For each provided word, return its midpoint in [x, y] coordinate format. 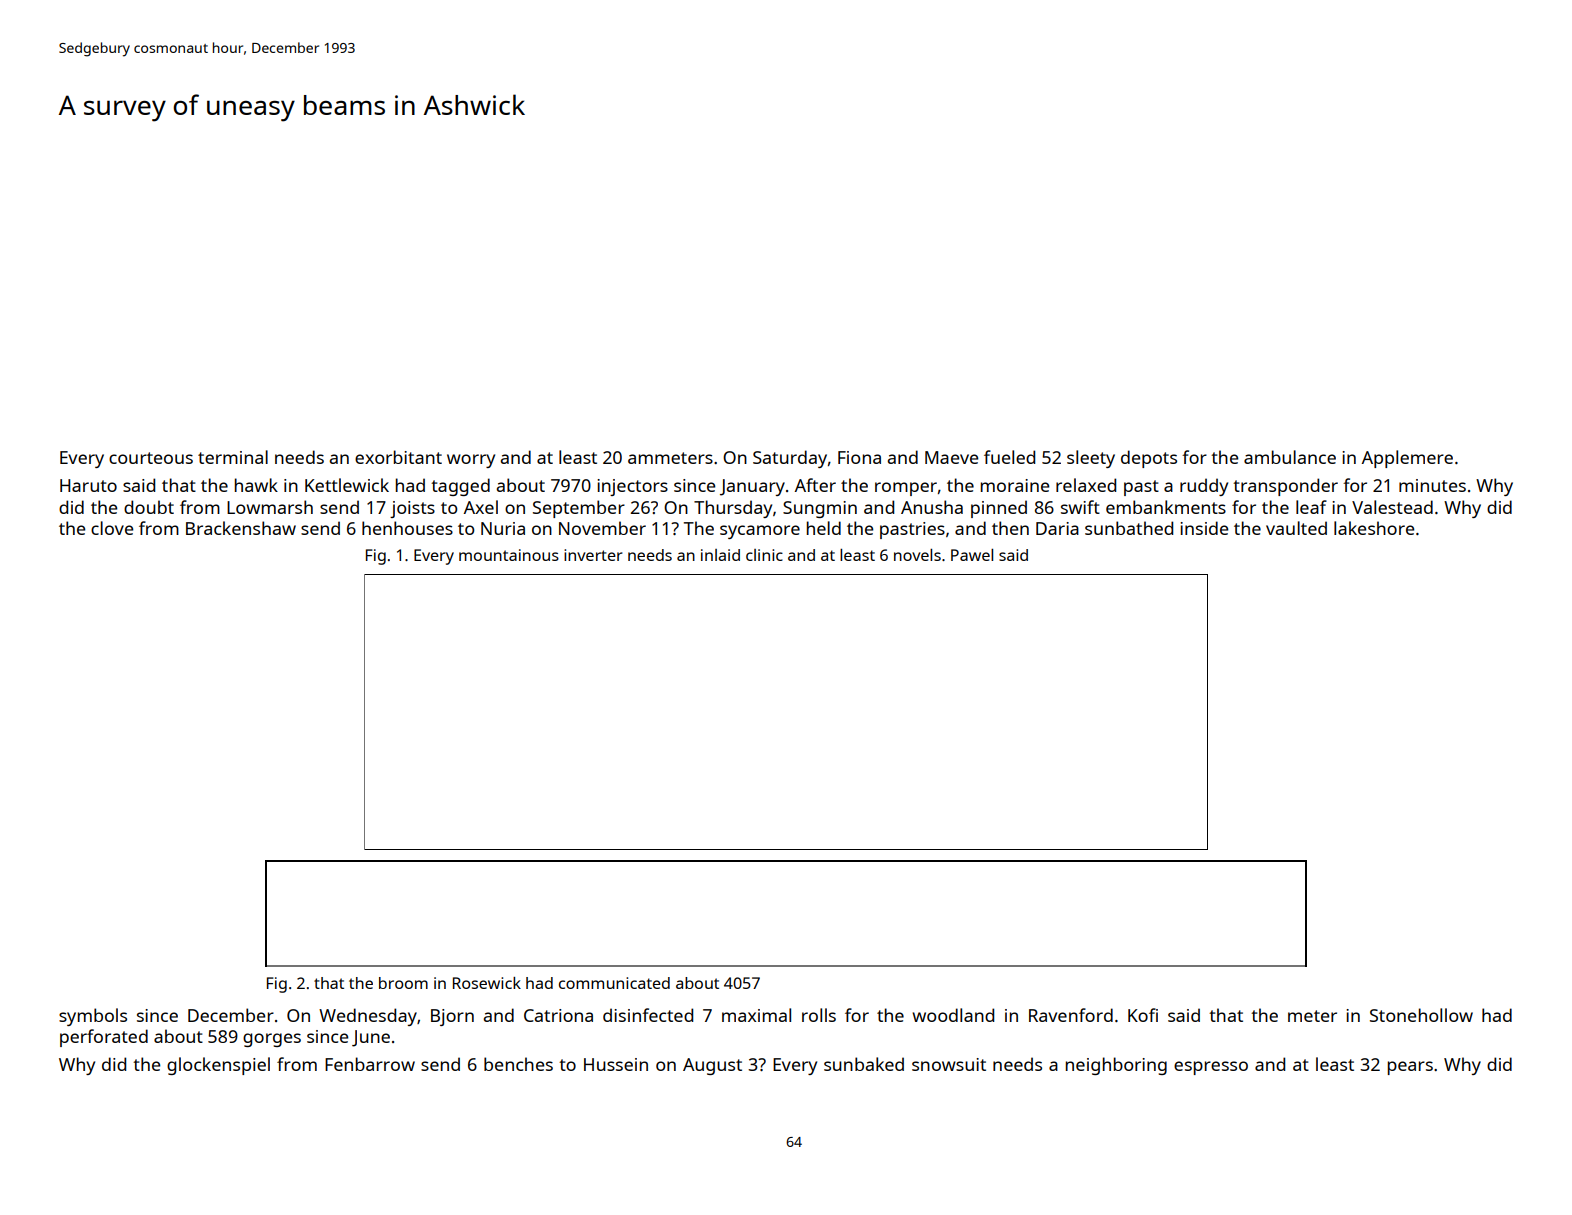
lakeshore [1374, 528]
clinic [764, 555]
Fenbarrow [370, 1064]
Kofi [1143, 1015]
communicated [614, 983]
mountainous [509, 555]
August [712, 1066]
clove [112, 528]
